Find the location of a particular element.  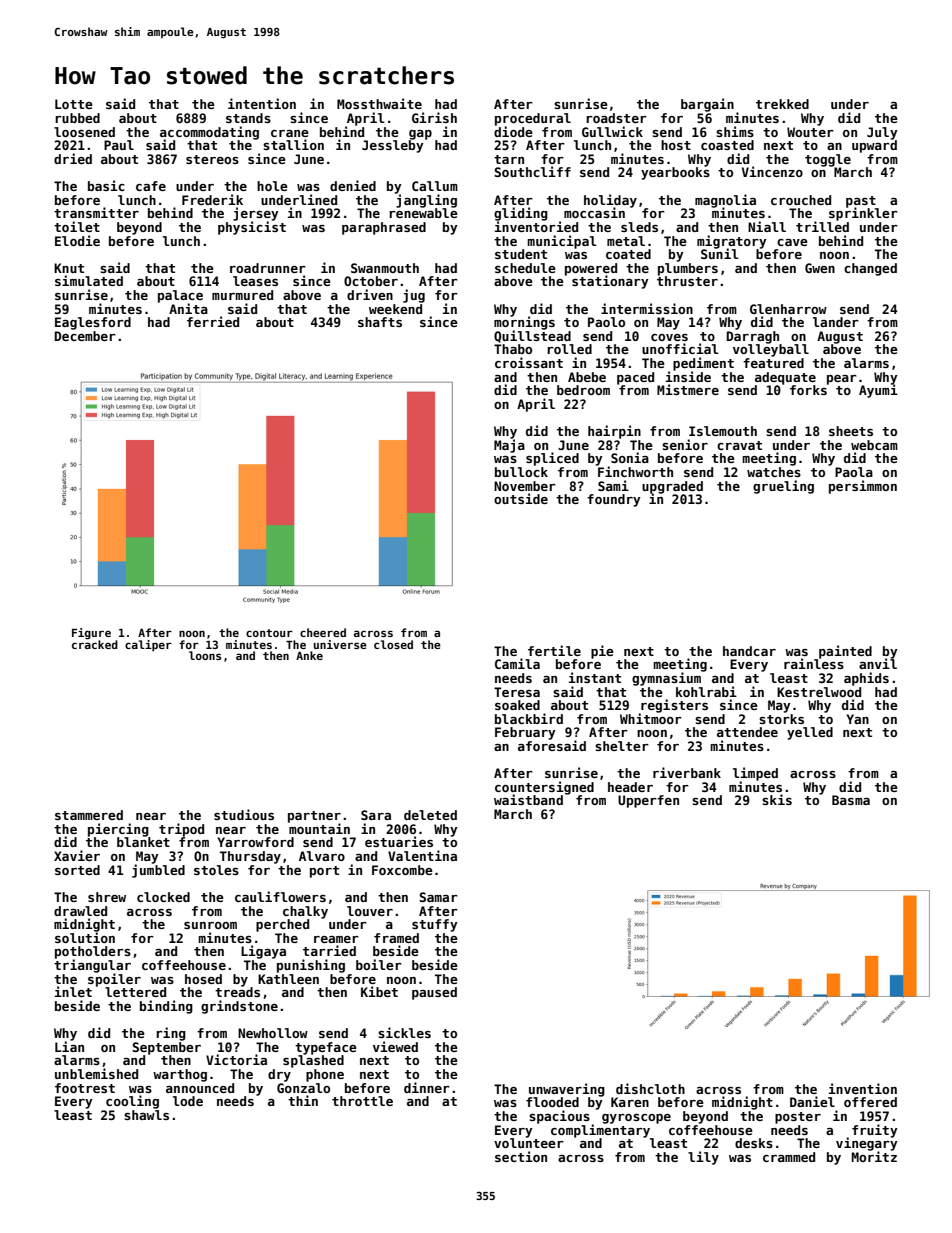

changed is located at coordinates (870, 269).
